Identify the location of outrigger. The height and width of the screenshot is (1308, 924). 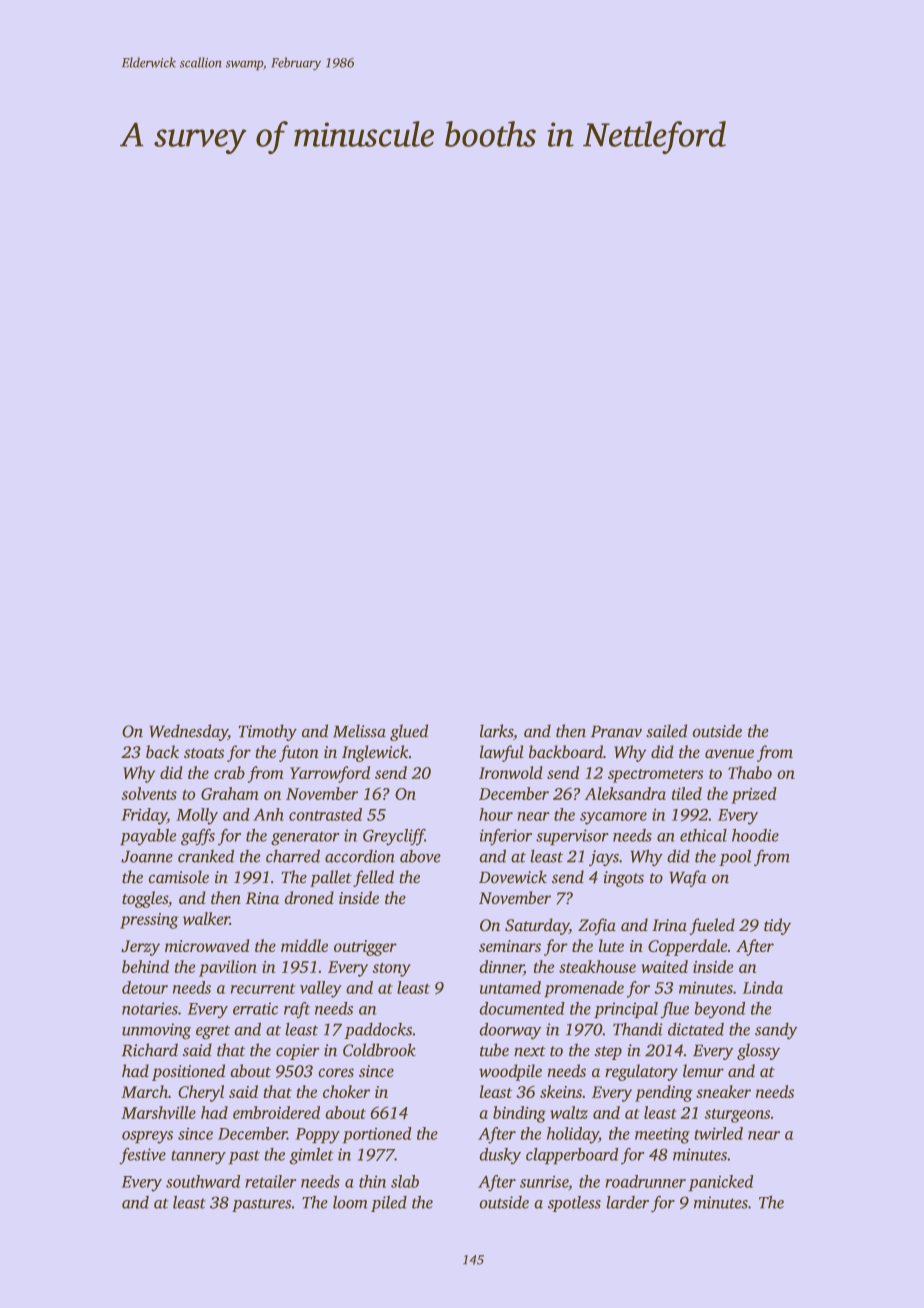
(365, 948).
